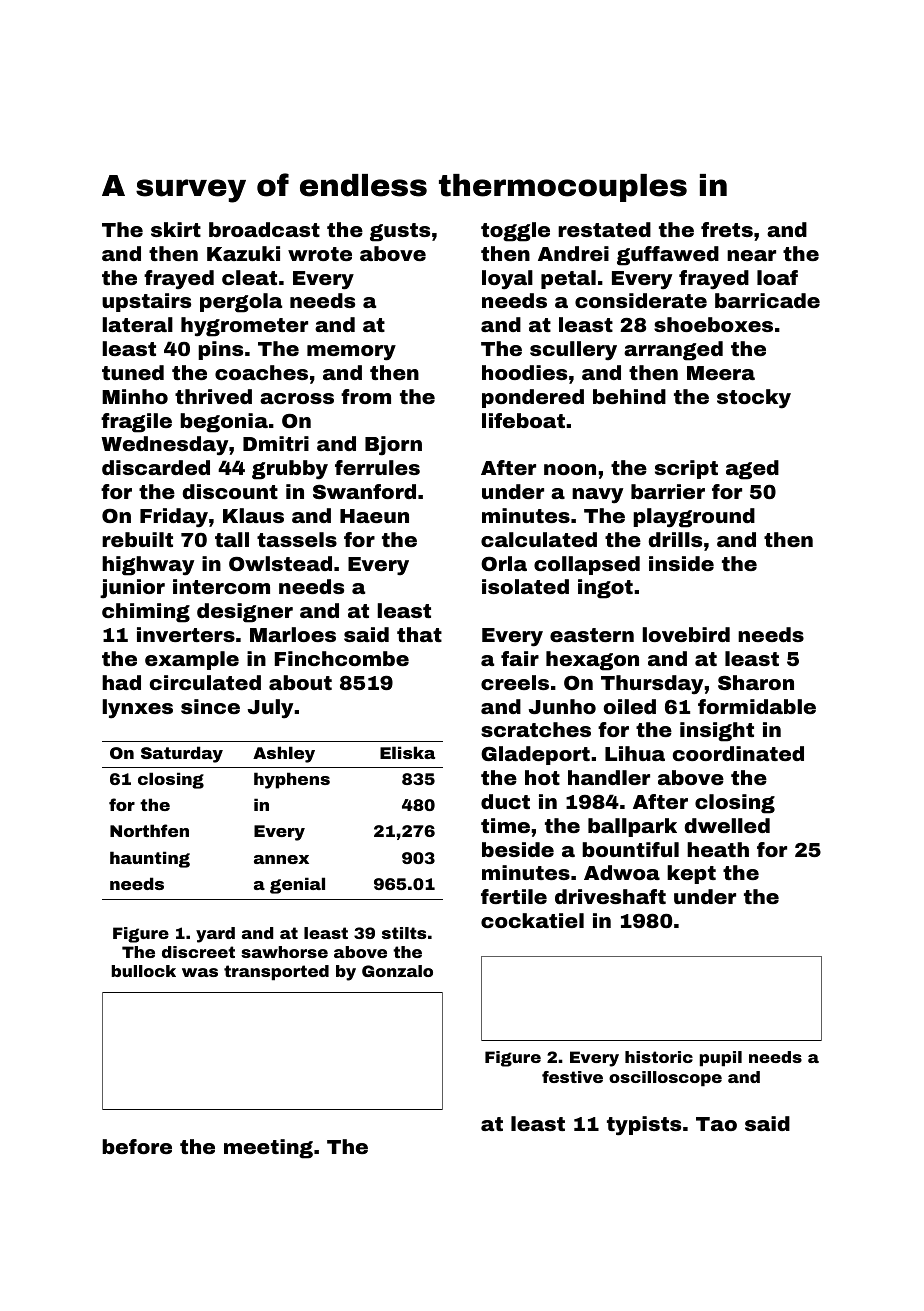 Image resolution: width=924 pixels, height=1311 pixels. Describe the element at coordinates (681, 563) in the screenshot. I see `inside` at that location.
